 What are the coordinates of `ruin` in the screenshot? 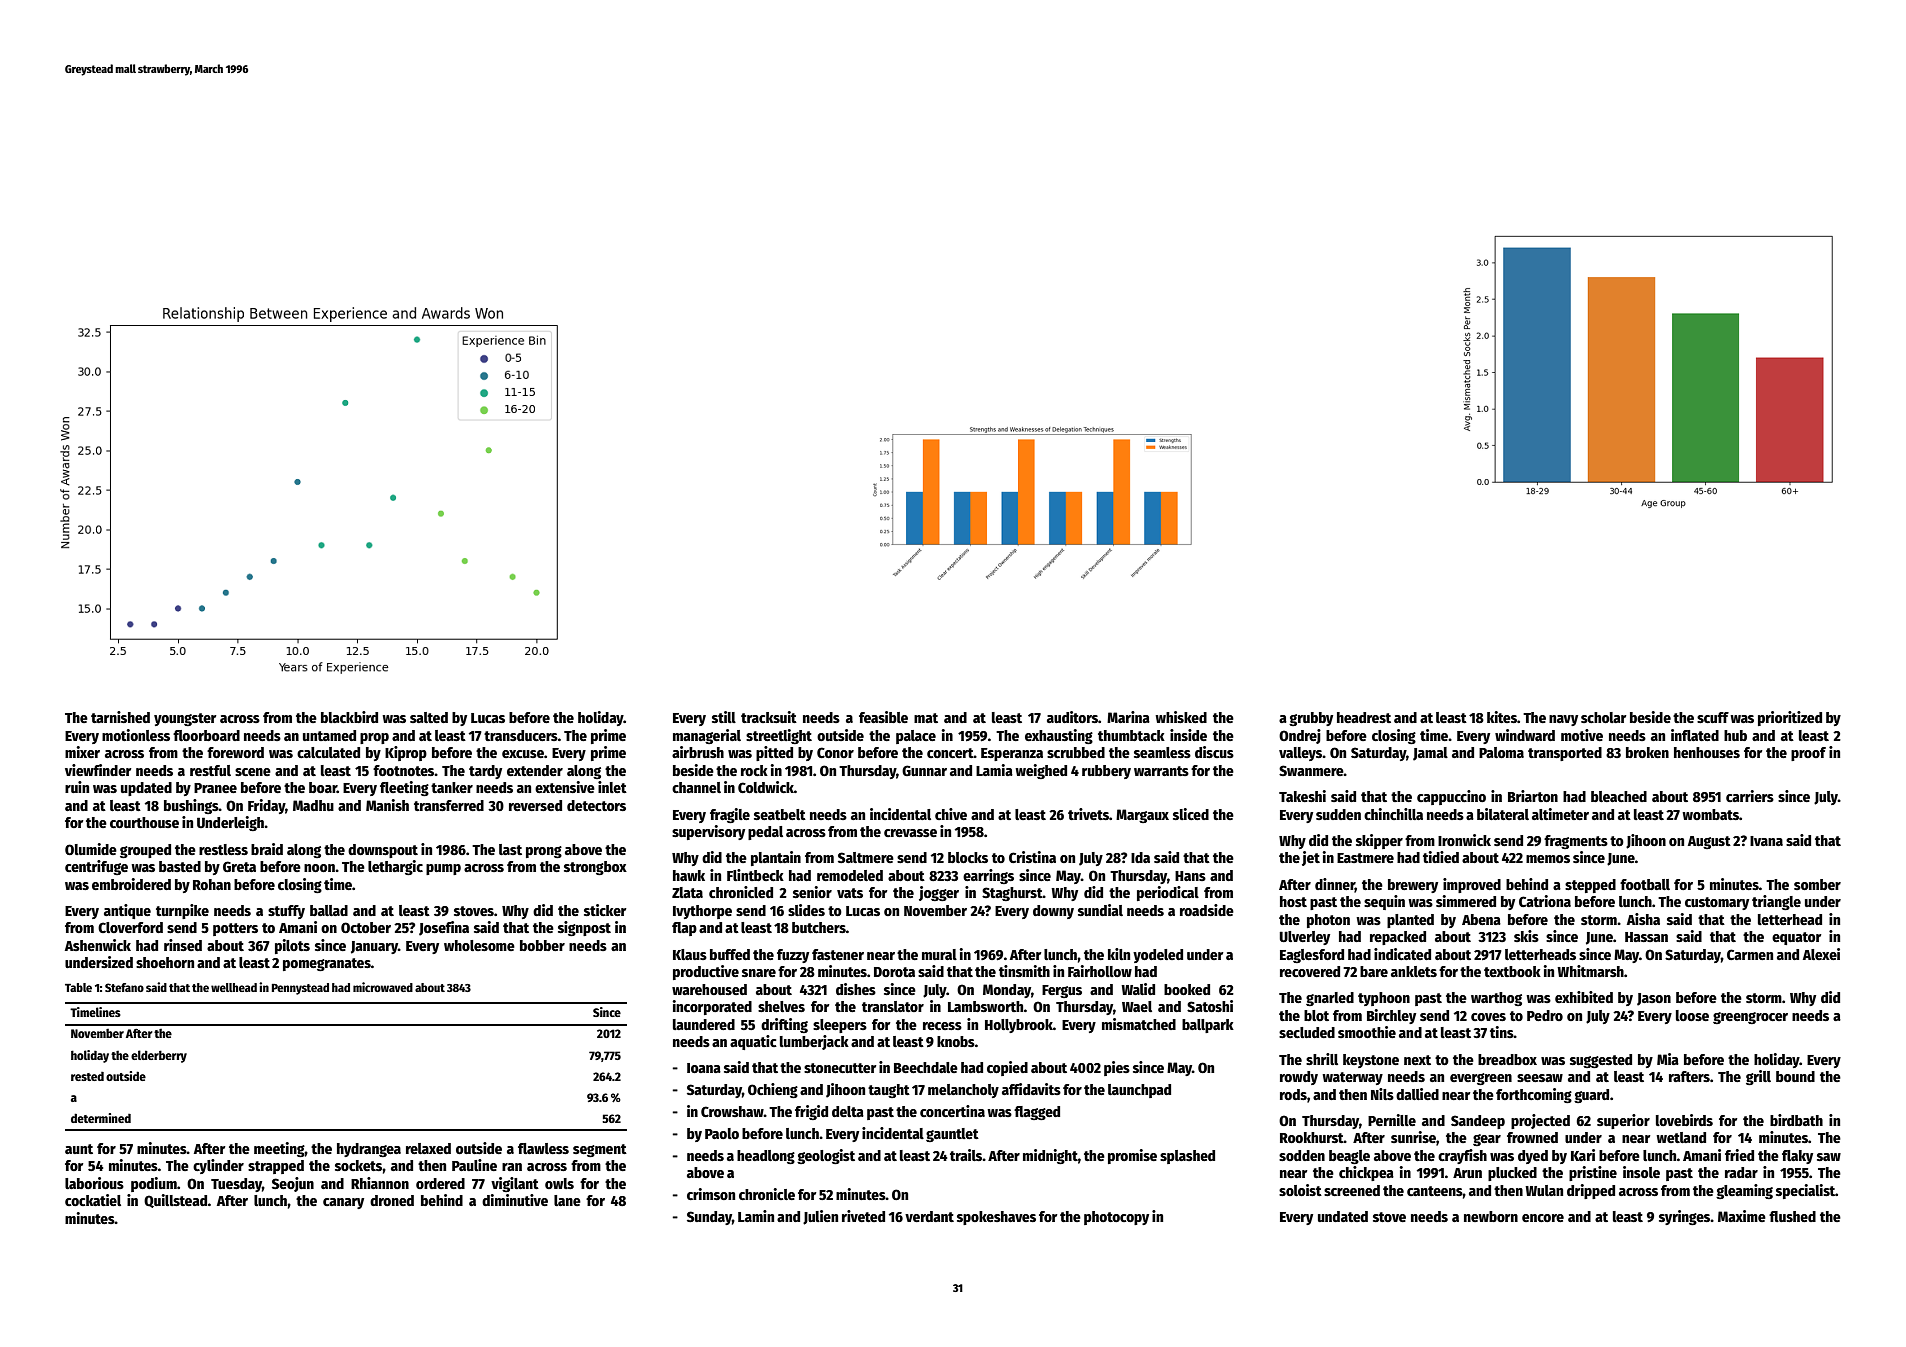 It's located at (77, 787).
